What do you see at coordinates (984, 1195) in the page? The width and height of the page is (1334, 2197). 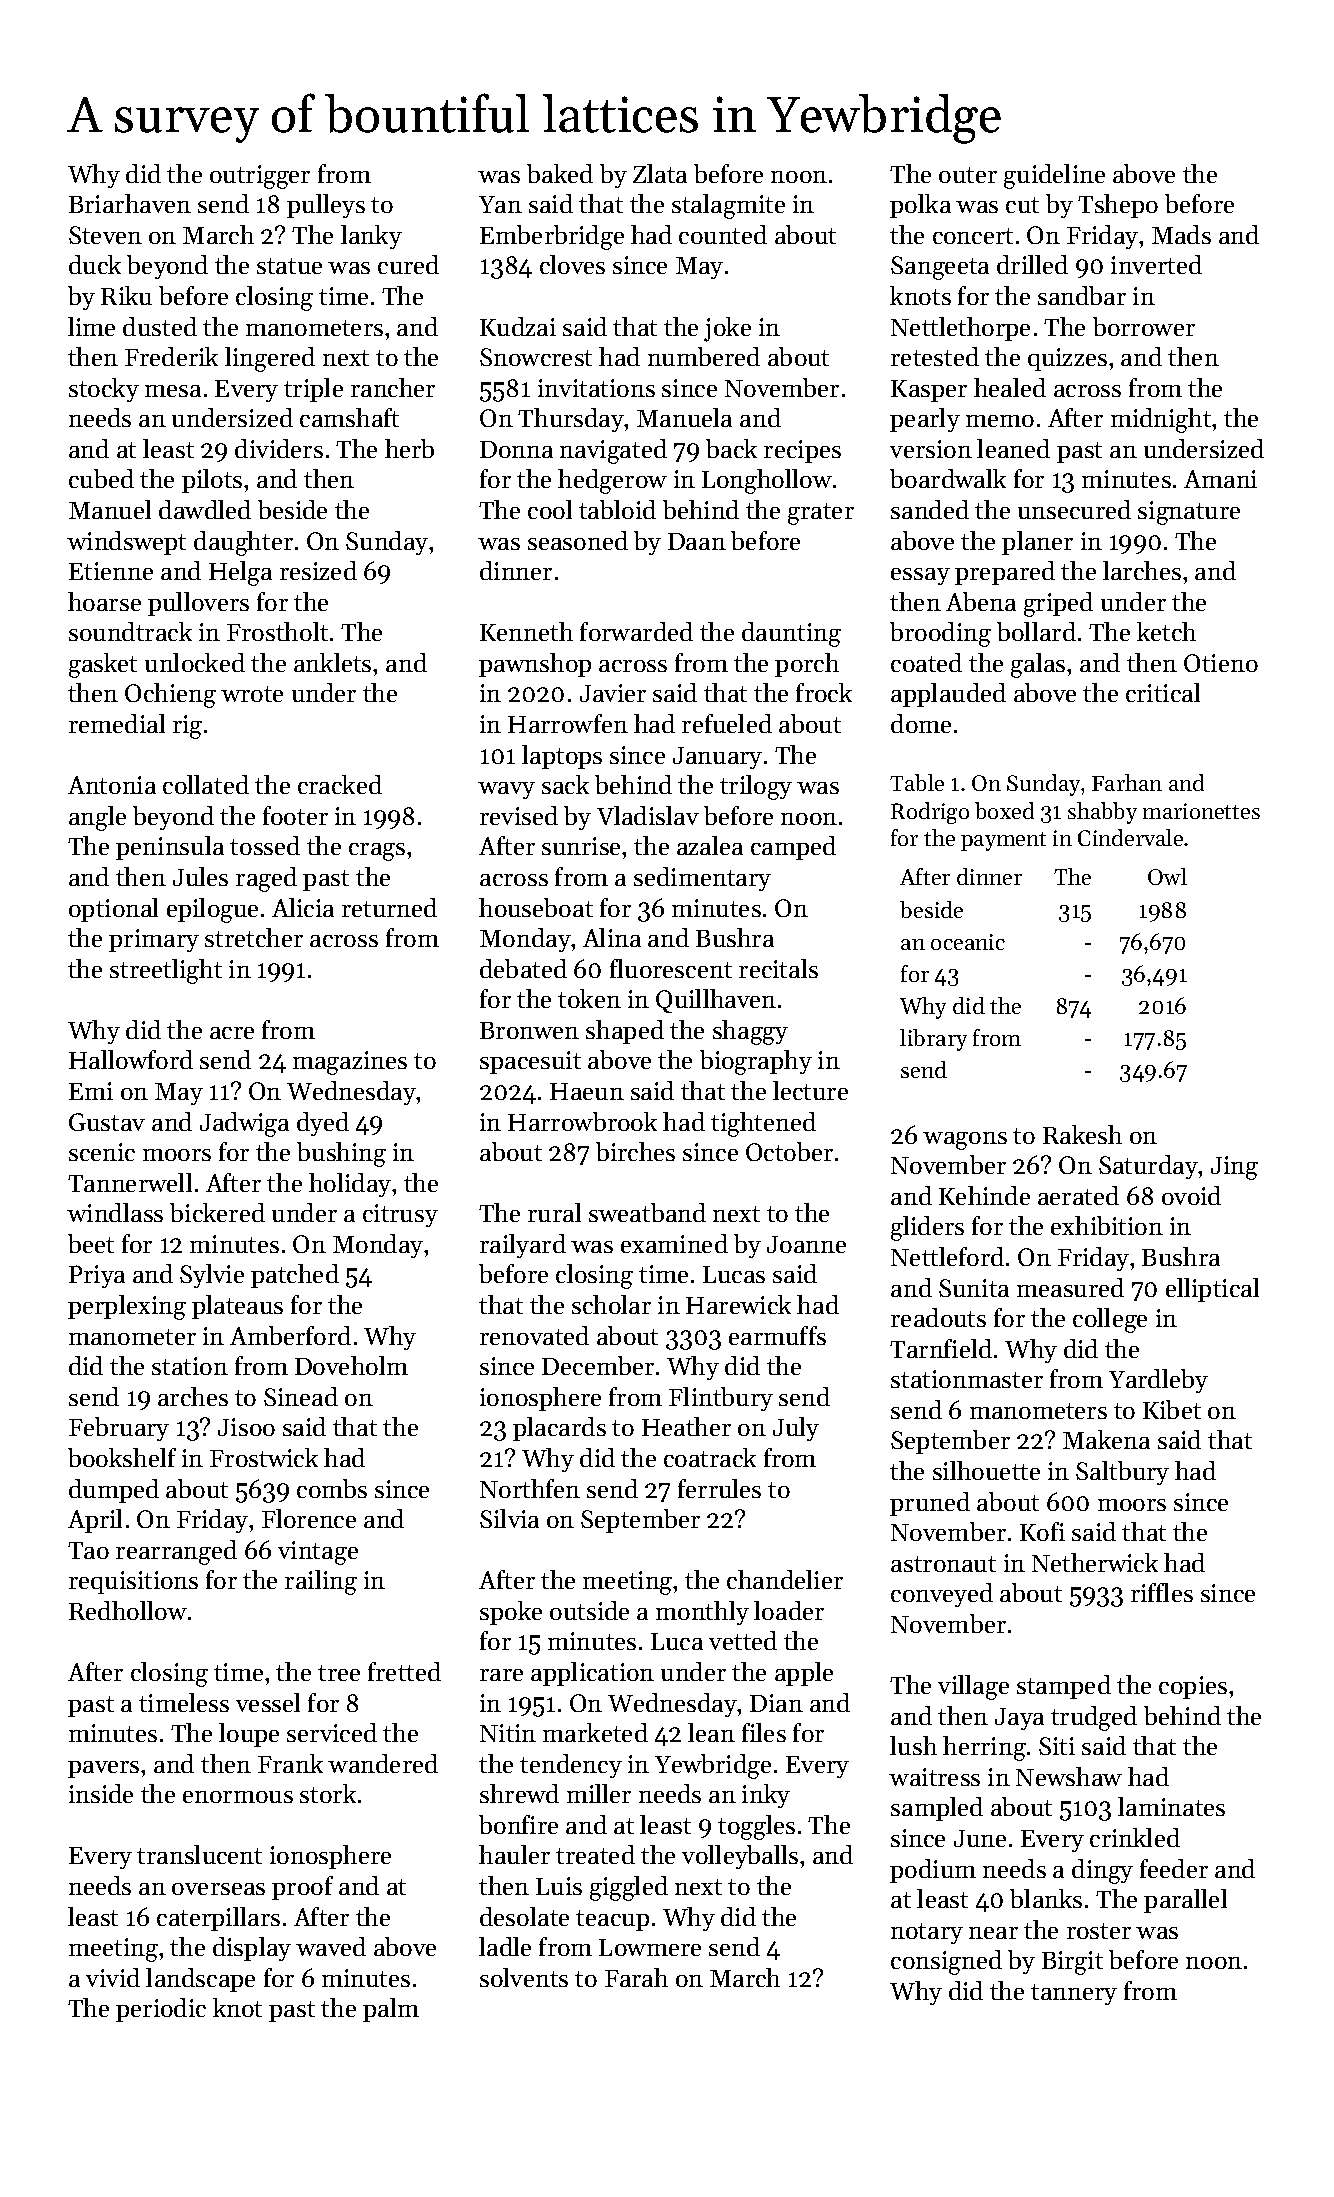 I see `Kehinde` at bounding box center [984, 1195].
